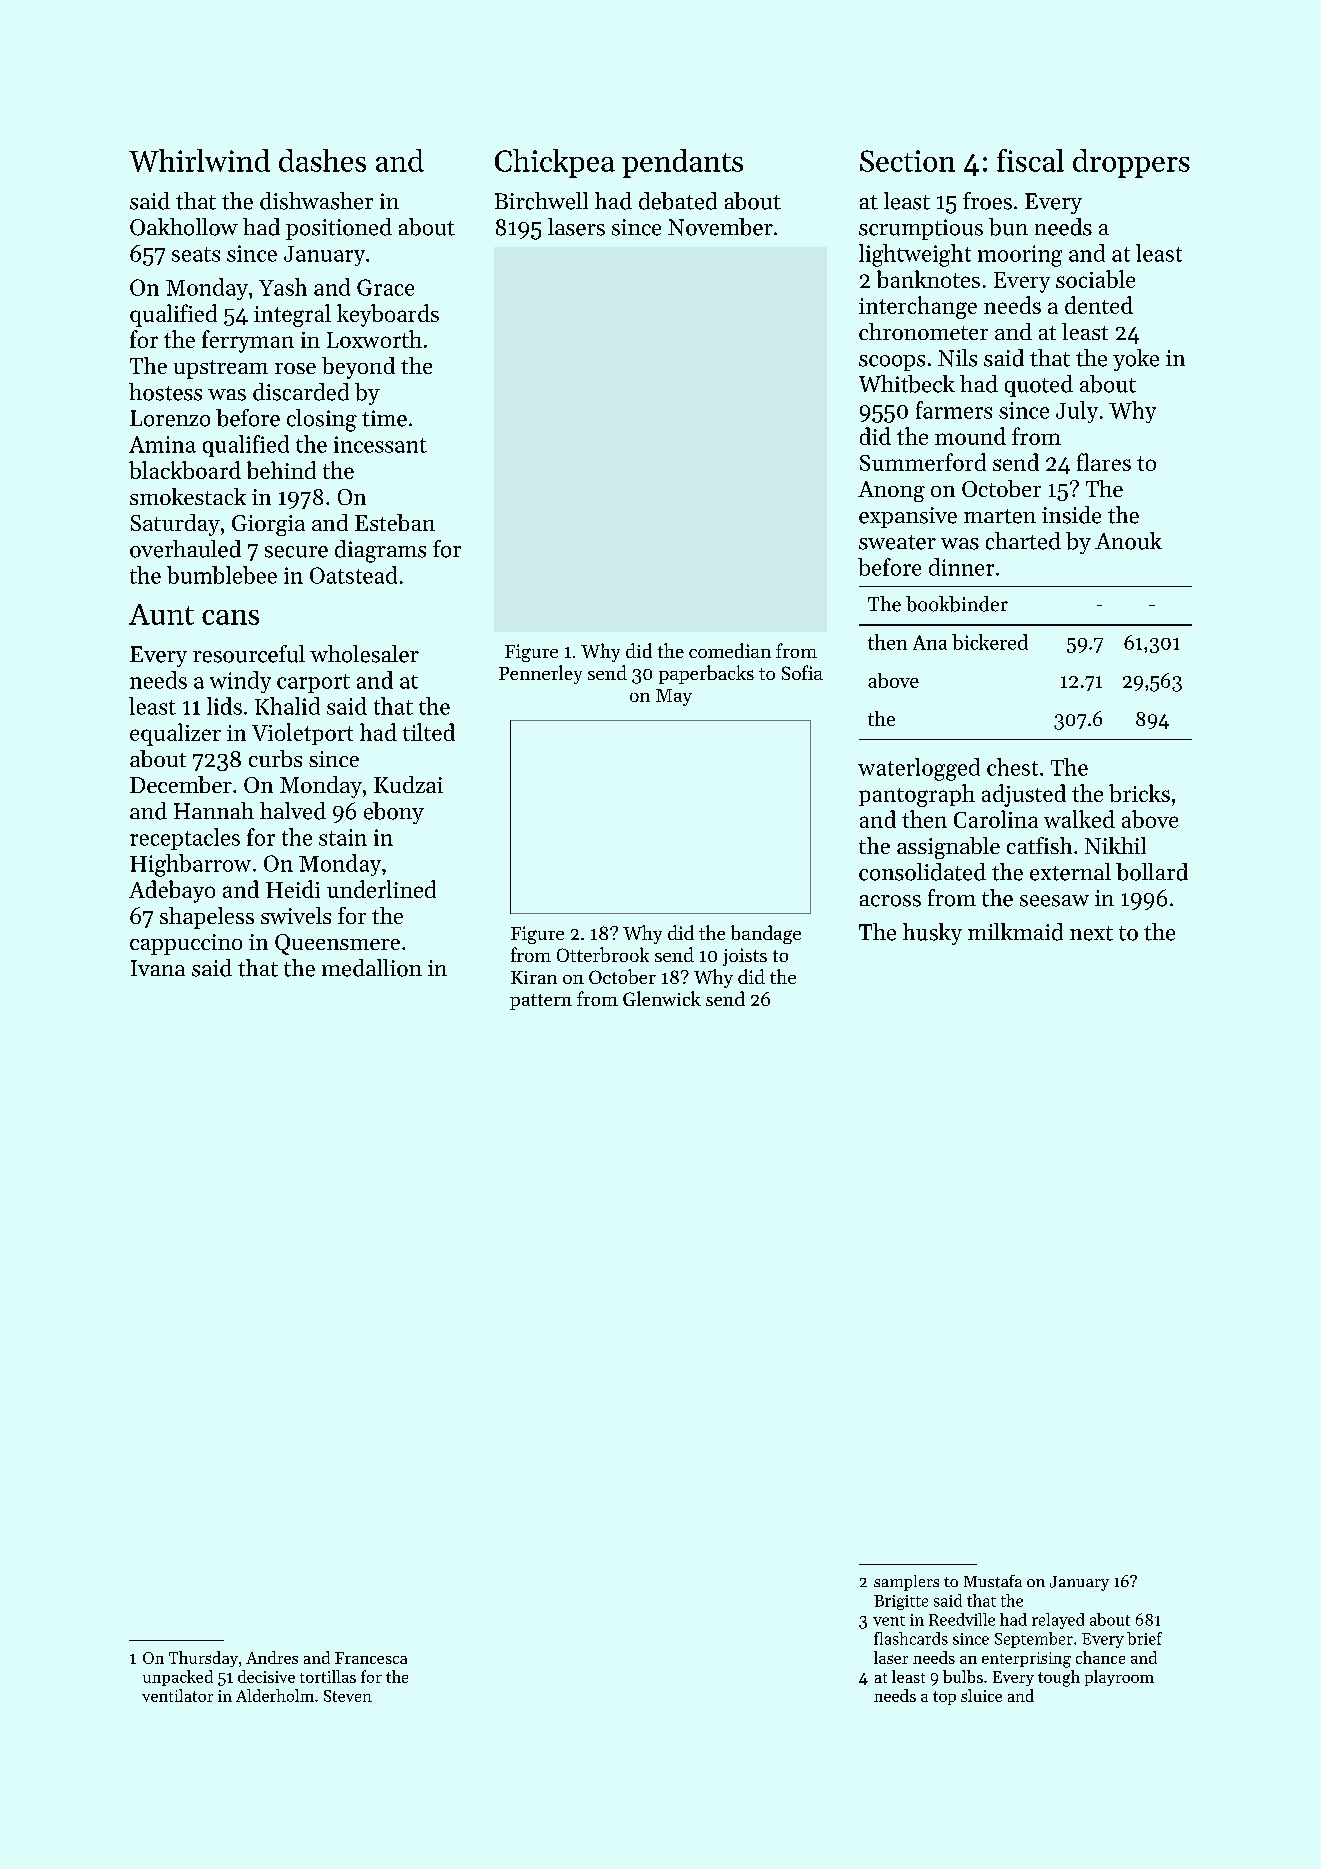 The height and width of the page is (1869, 1321). What do you see at coordinates (1104, 462) in the page?
I see `flares` at bounding box center [1104, 462].
